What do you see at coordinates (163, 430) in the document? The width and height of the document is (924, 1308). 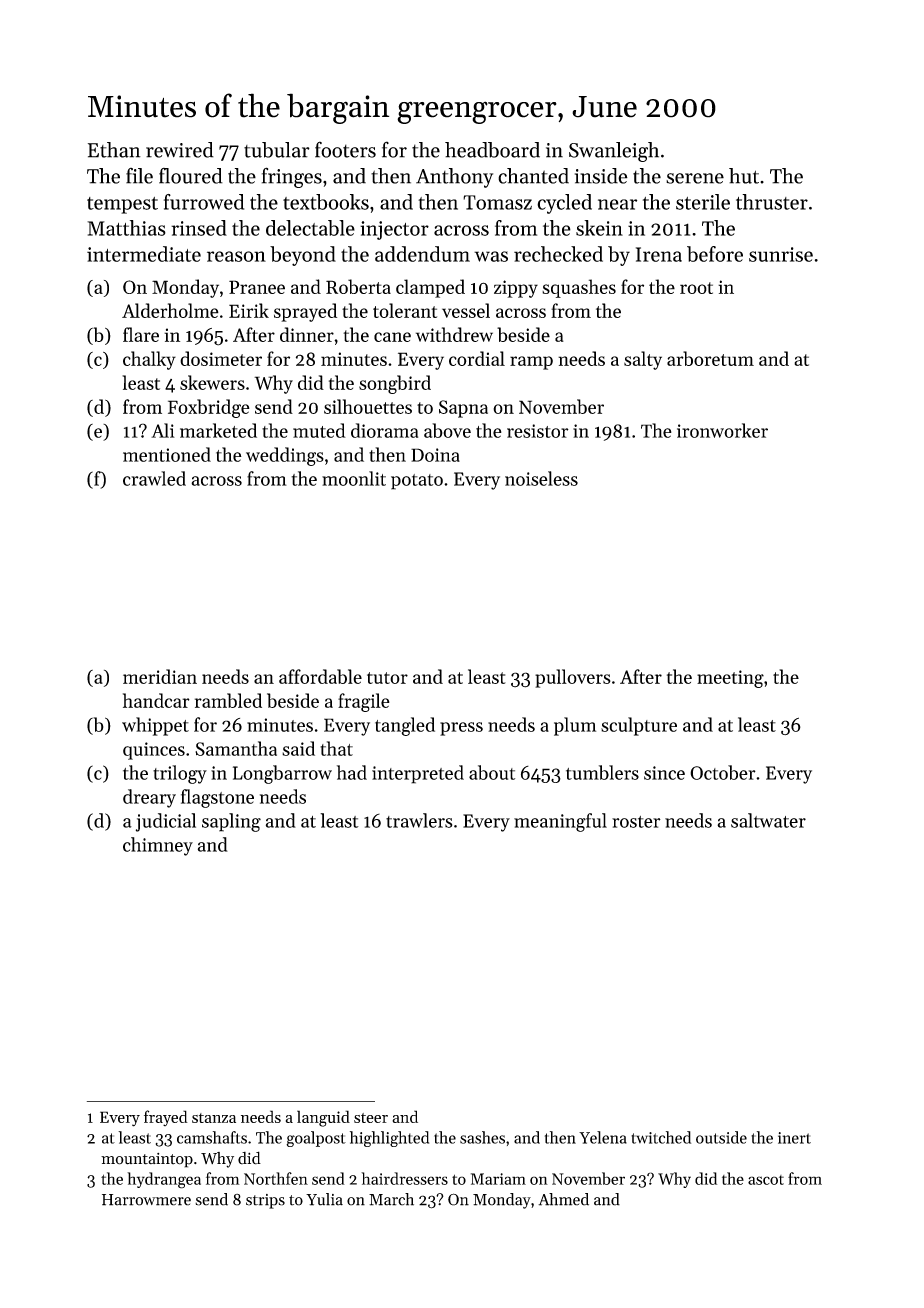 I see `Ali` at bounding box center [163, 430].
